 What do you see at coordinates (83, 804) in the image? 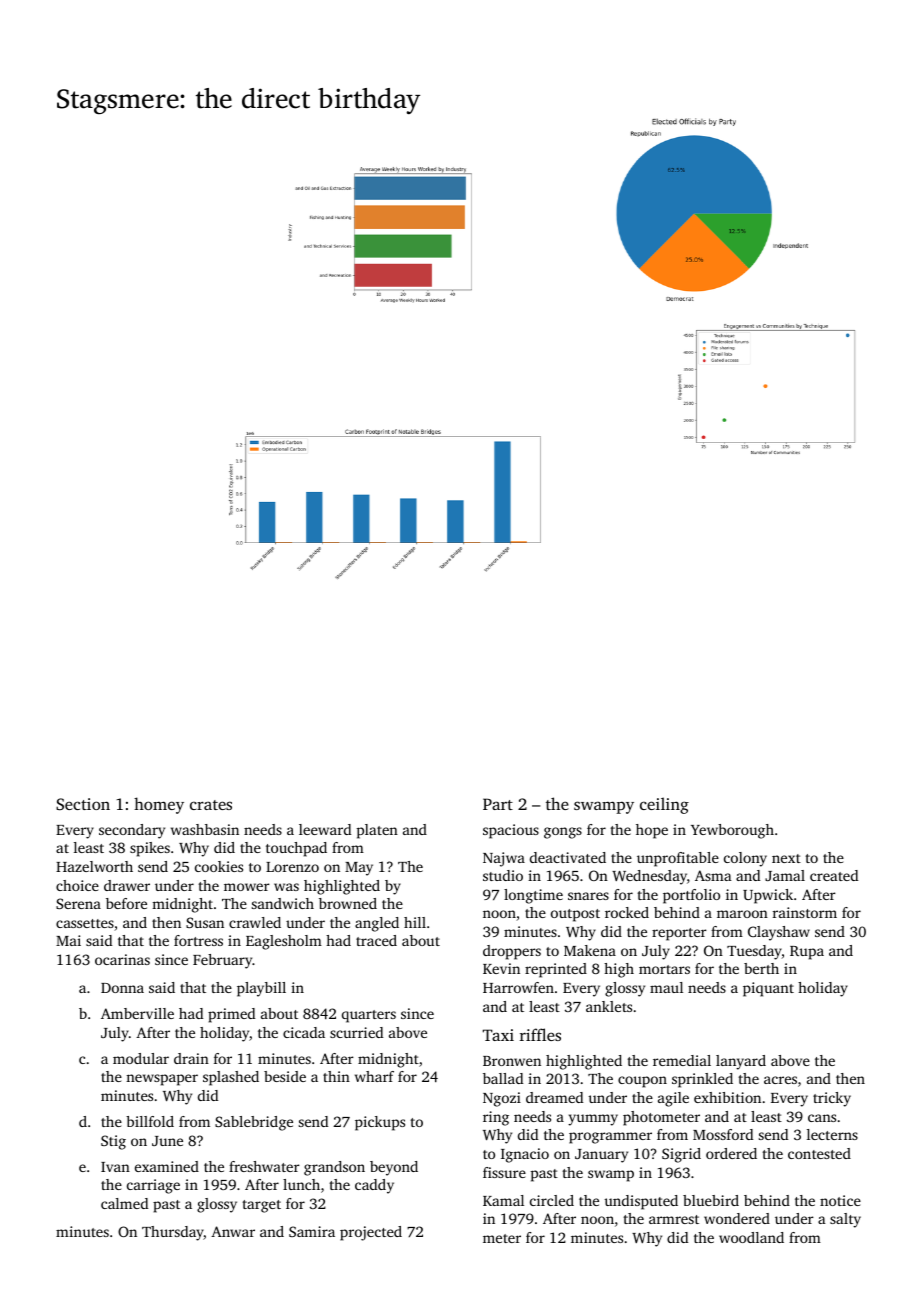
I see `Section` at bounding box center [83, 804].
